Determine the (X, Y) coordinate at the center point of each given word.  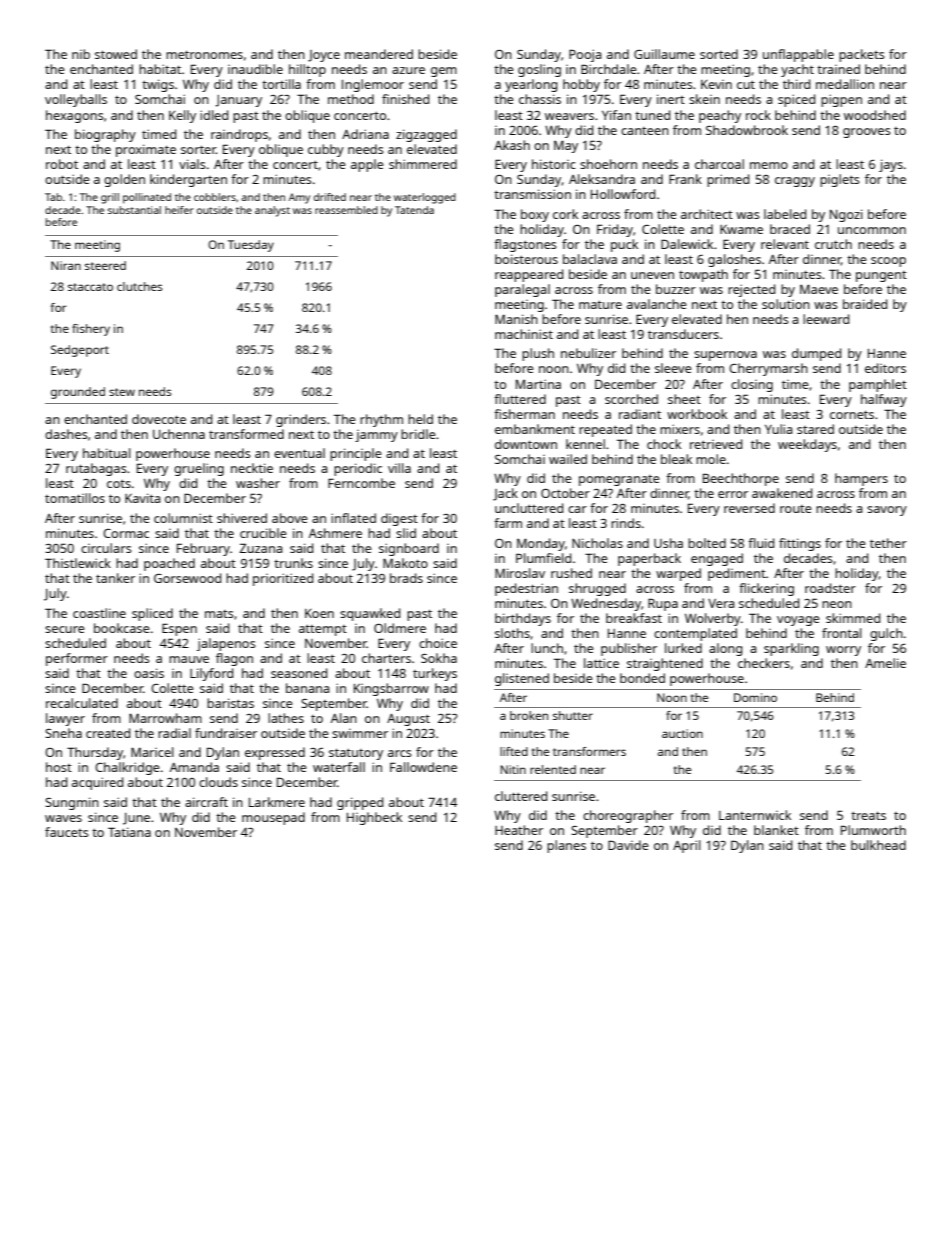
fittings (800, 544)
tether (888, 543)
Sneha (63, 733)
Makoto (405, 563)
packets (862, 55)
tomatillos (75, 498)
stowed (116, 54)
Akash (512, 145)
